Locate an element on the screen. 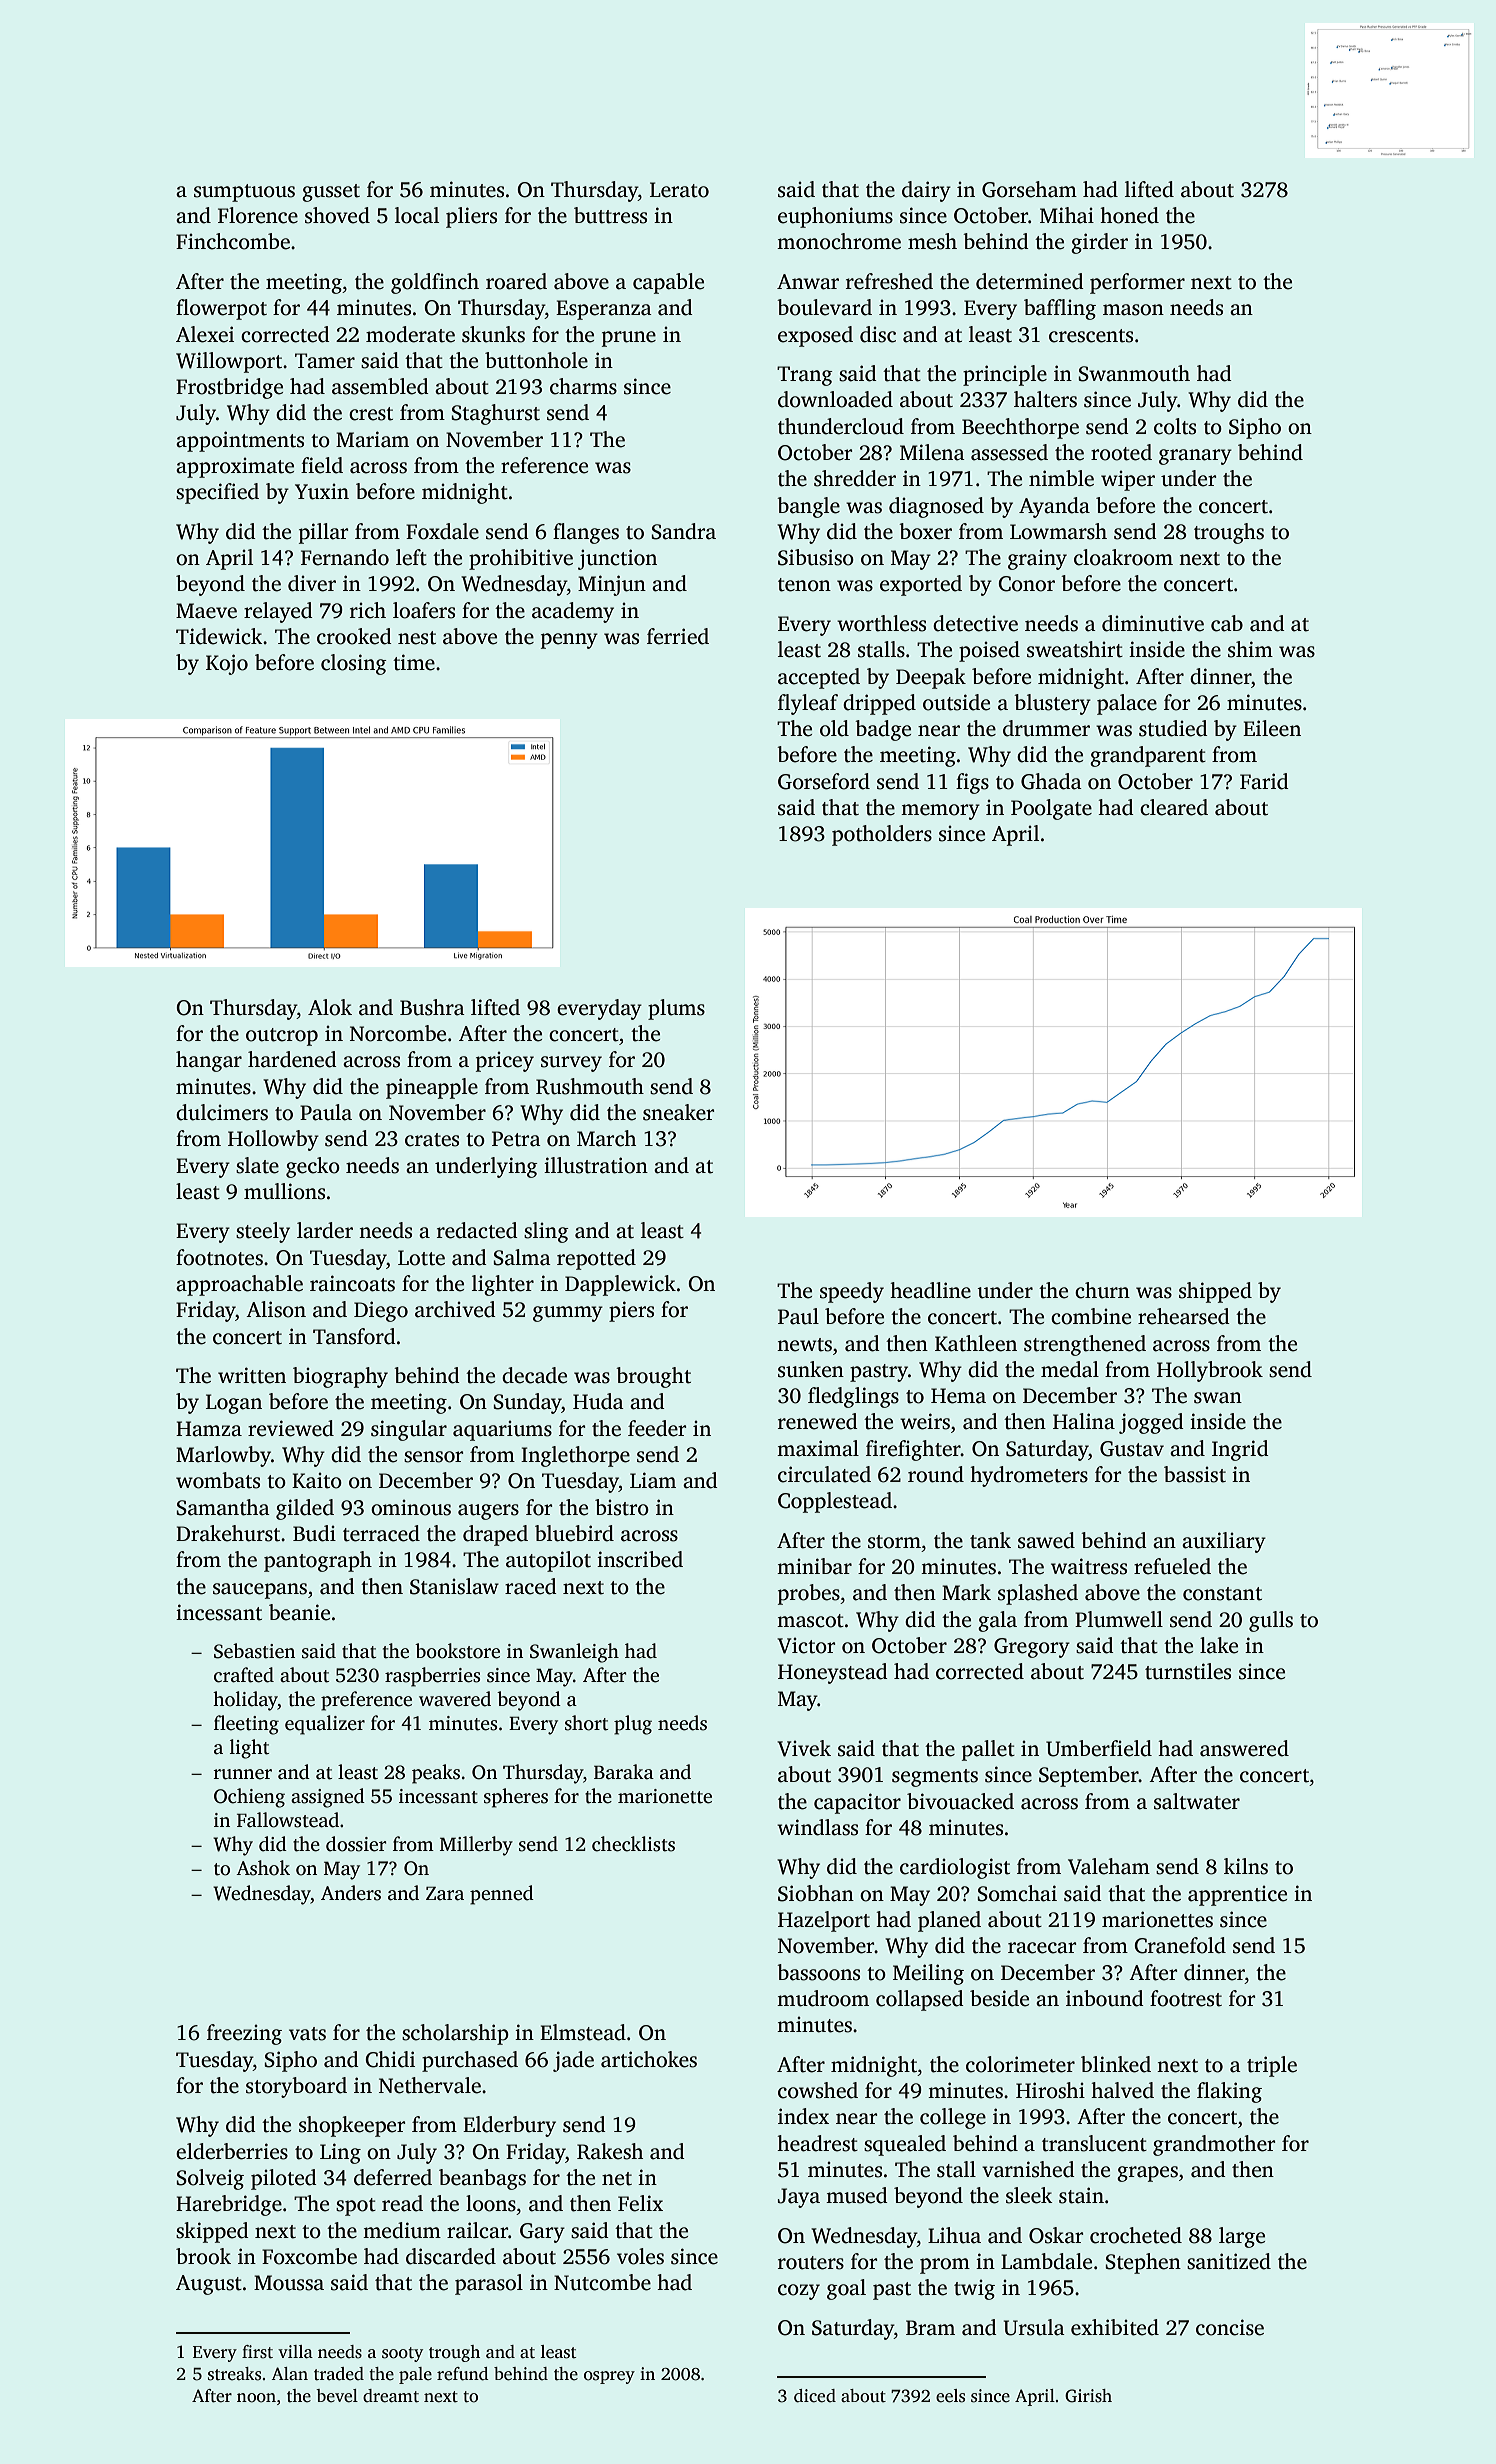 The image size is (1496, 2464). honed is located at coordinates (1129, 215).
